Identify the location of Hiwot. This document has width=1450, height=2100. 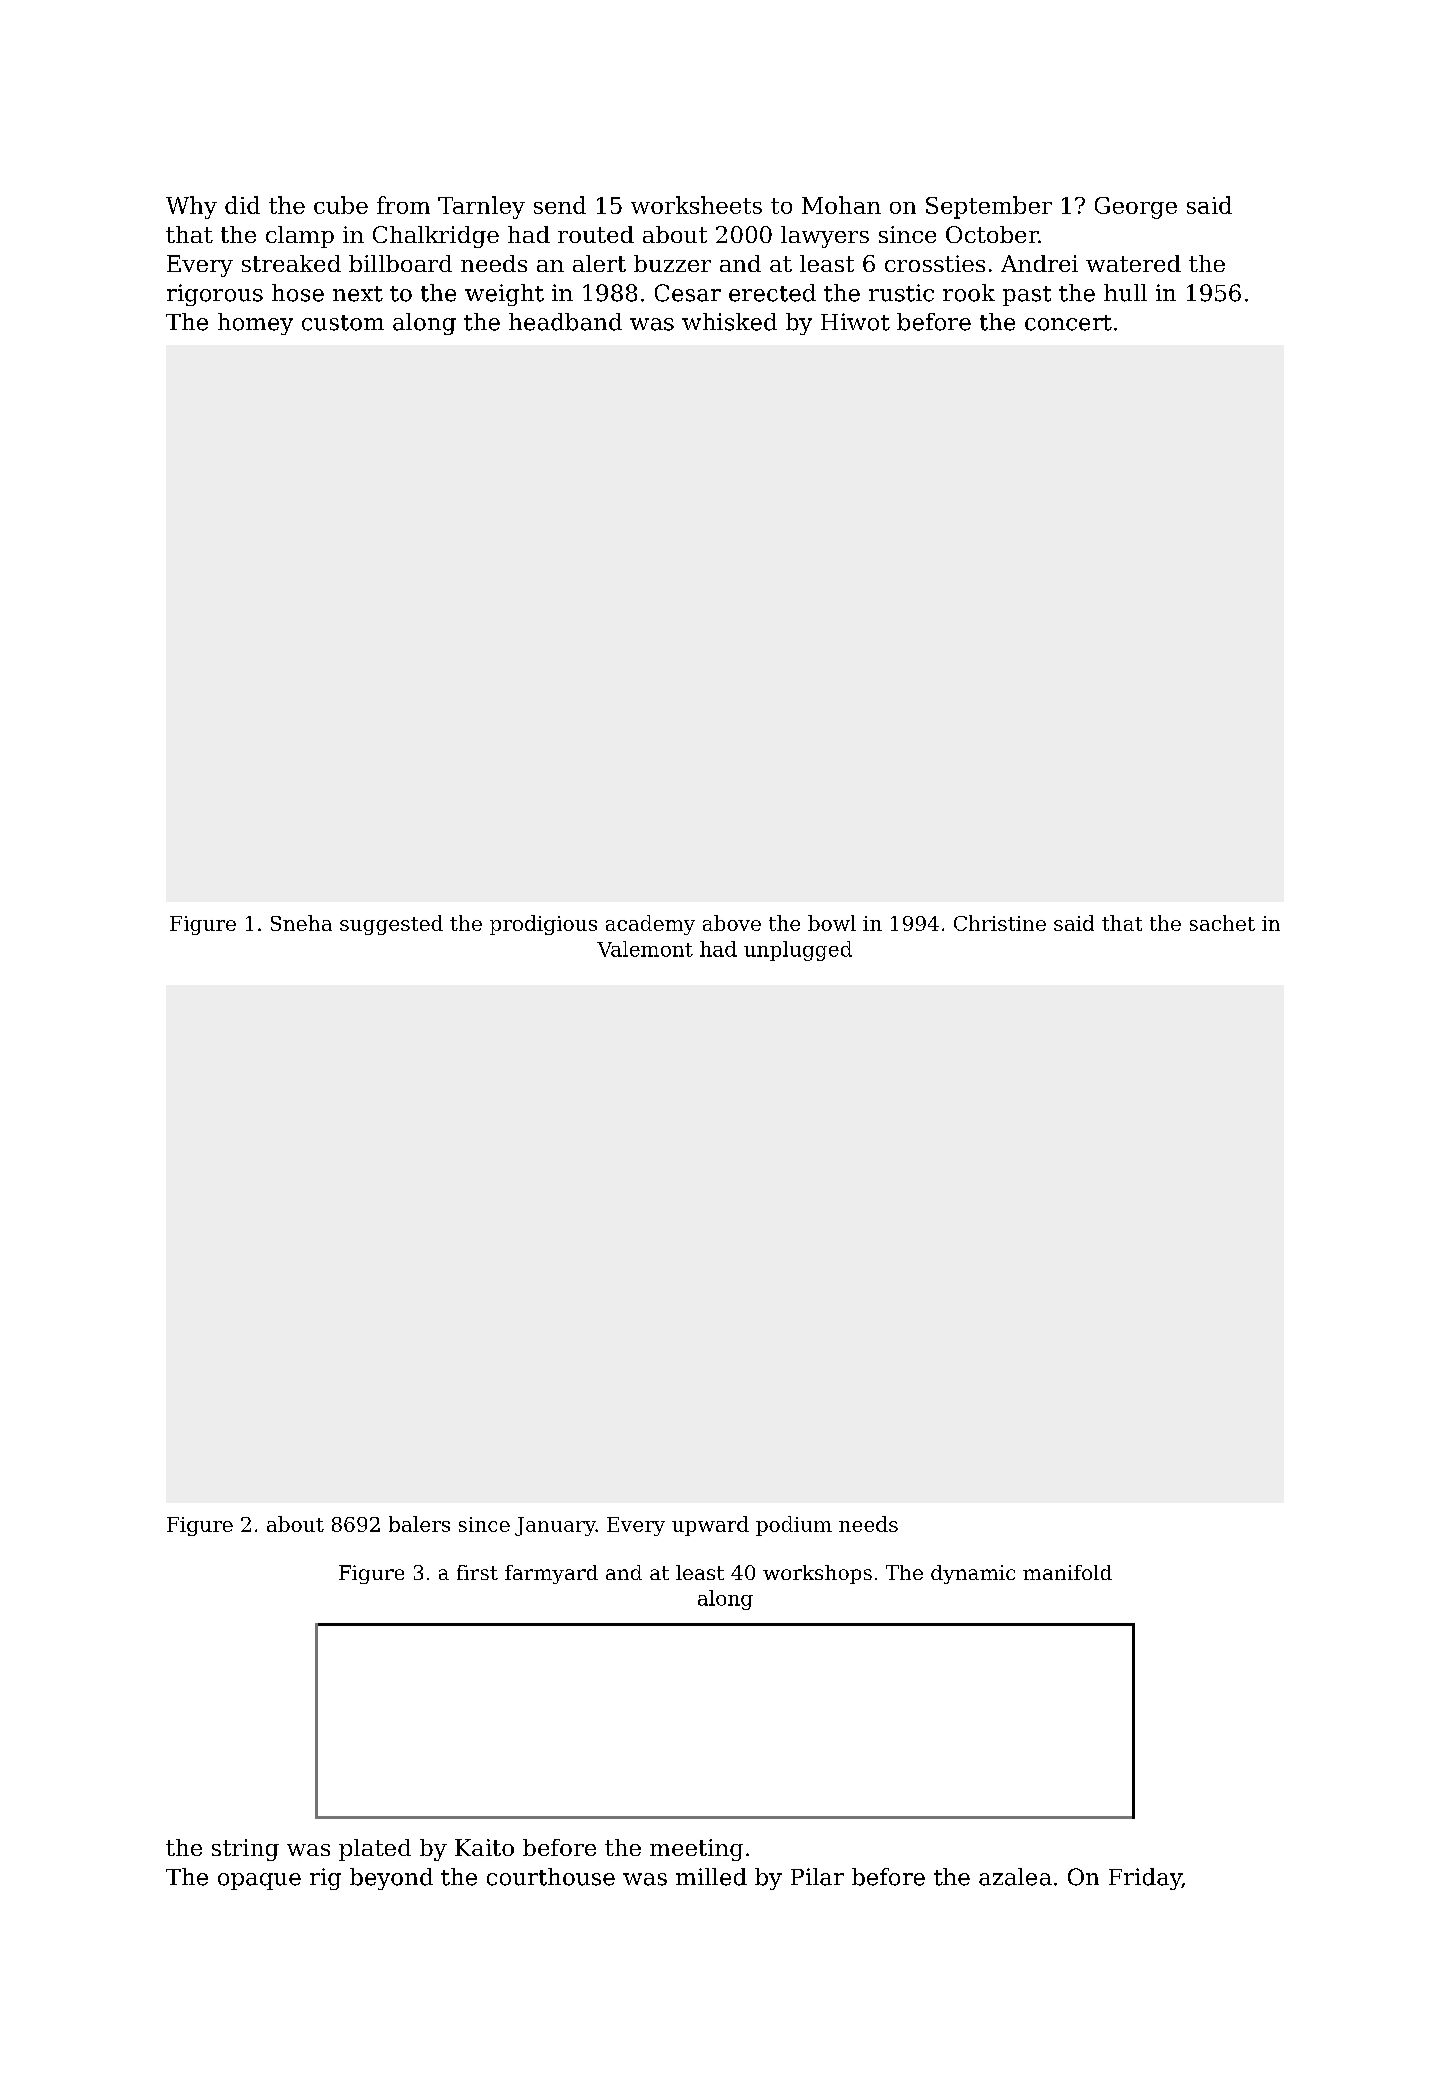
(855, 322).
